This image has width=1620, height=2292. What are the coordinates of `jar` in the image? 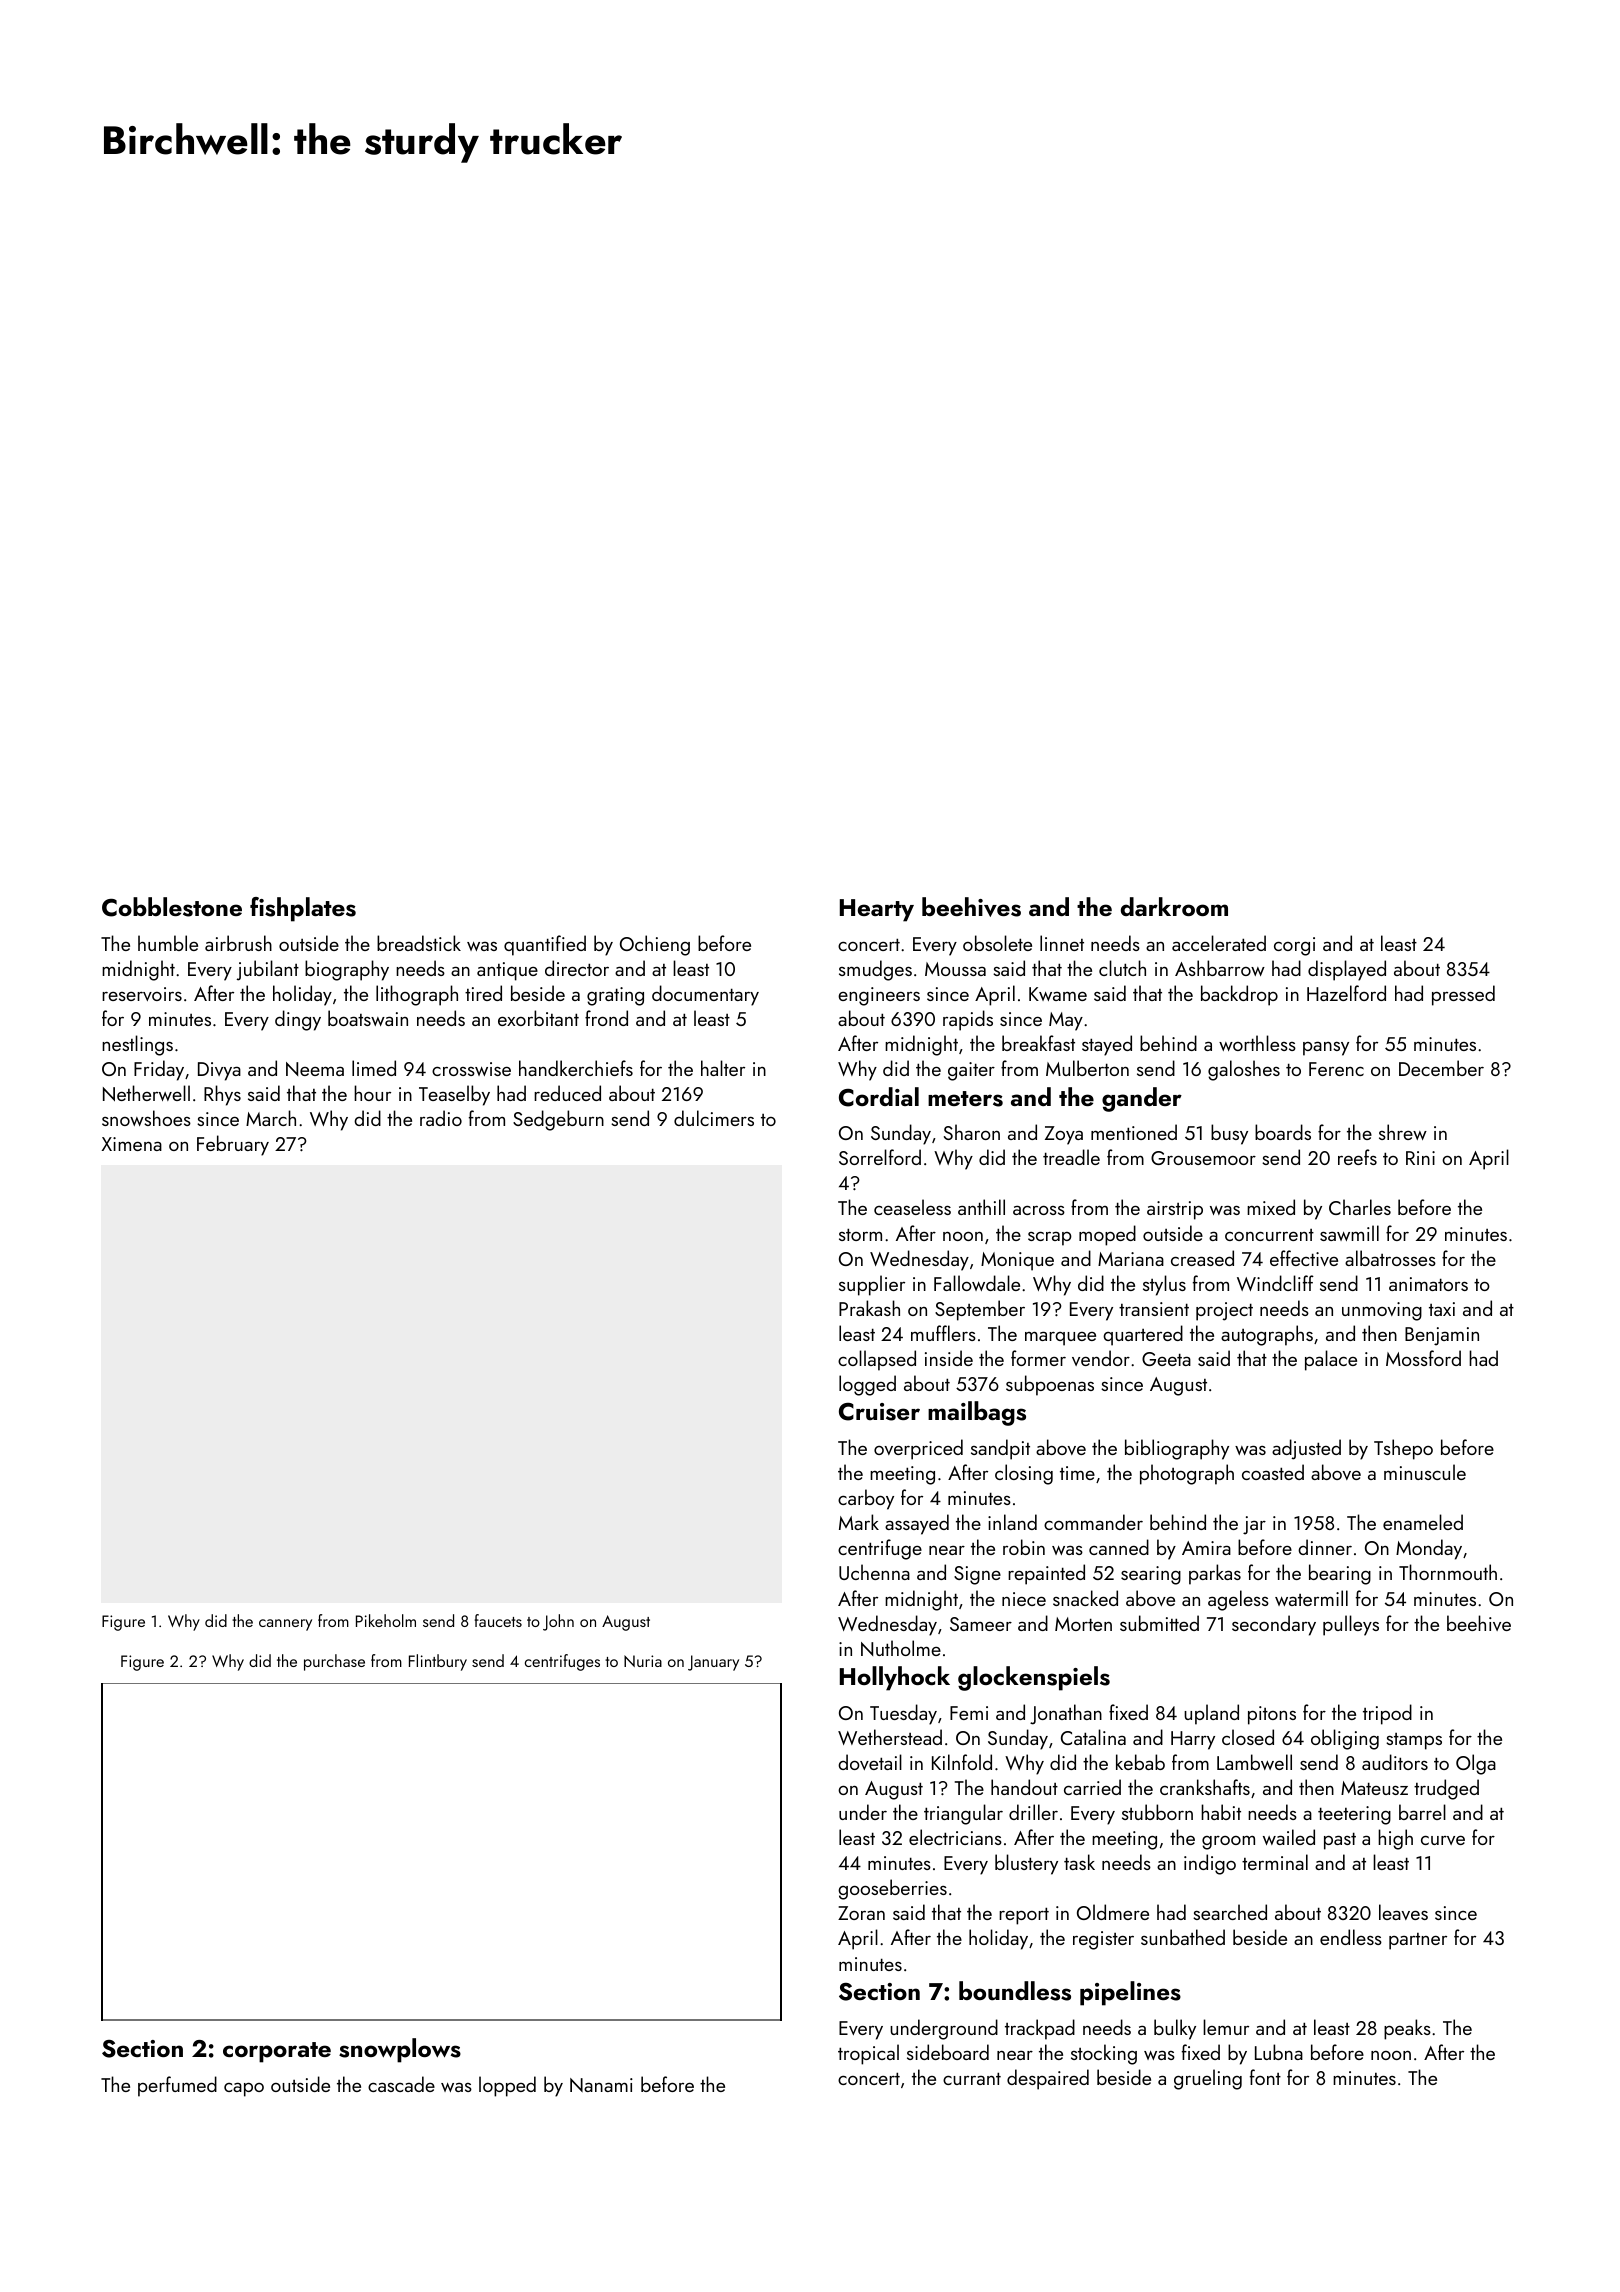 It's located at (1254, 1525).
